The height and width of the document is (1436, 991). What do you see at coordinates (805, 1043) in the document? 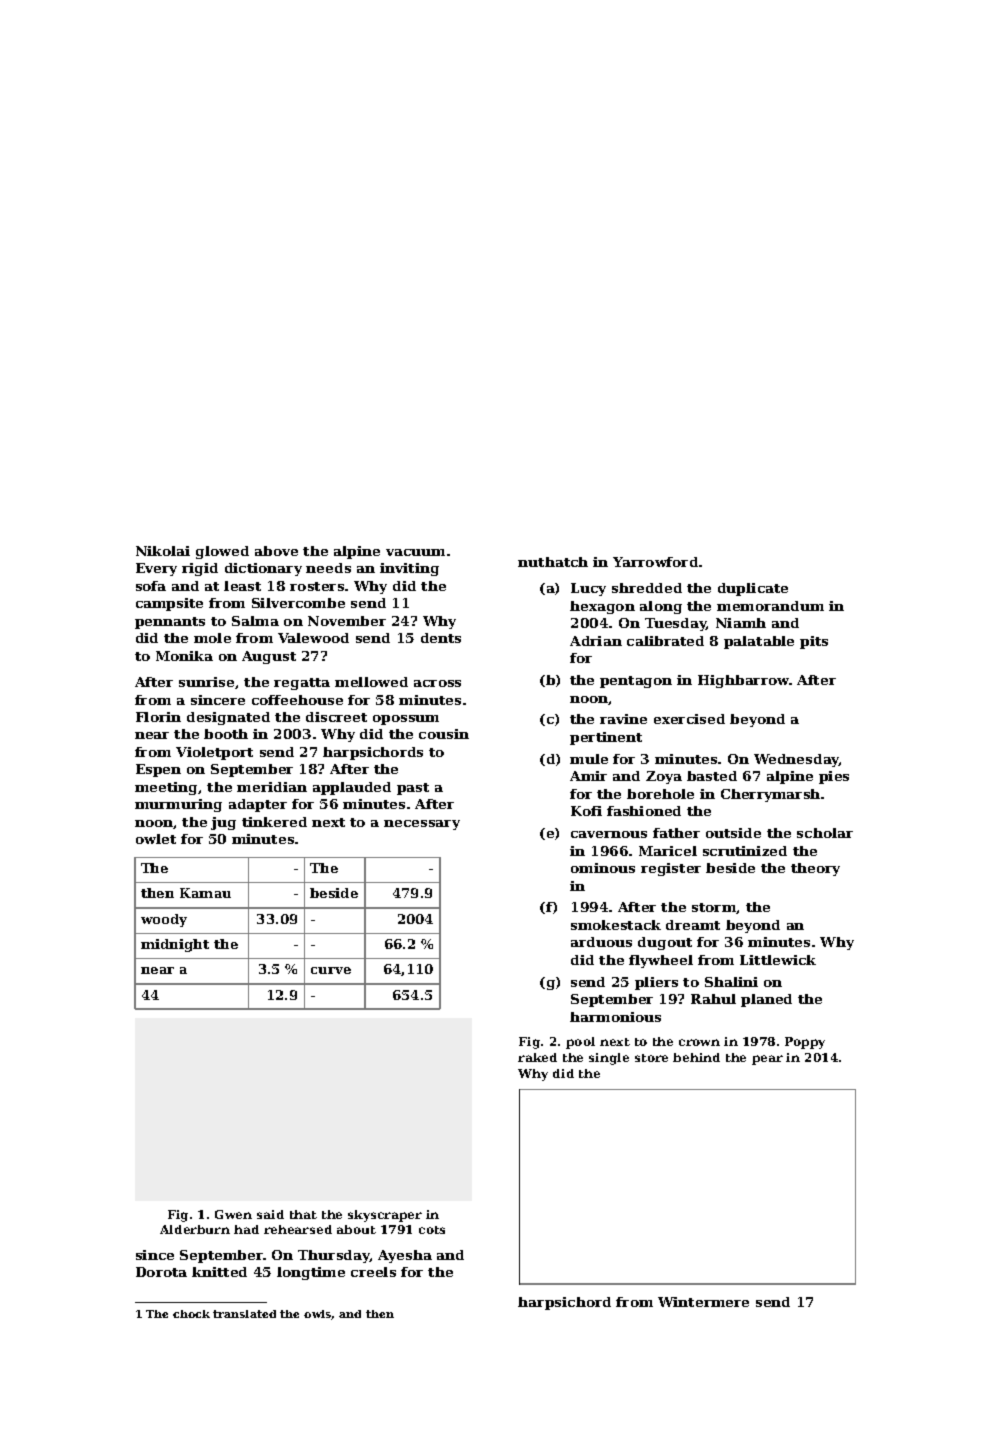
I see `Poppy` at bounding box center [805, 1043].
